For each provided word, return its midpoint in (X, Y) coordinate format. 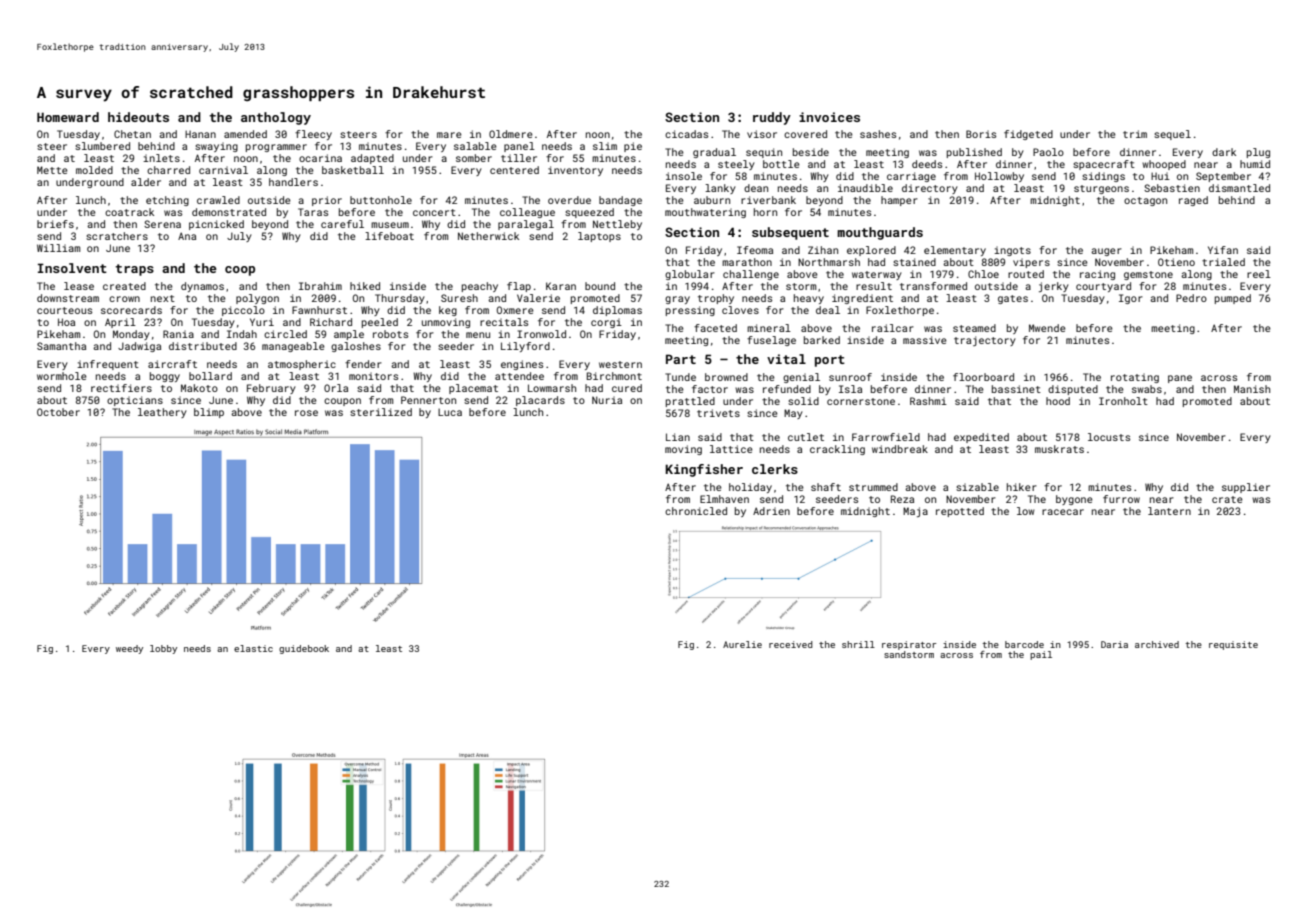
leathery (162, 413)
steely (736, 165)
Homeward (68, 117)
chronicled (696, 511)
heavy (809, 299)
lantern (1169, 511)
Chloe (983, 274)
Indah (242, 334)
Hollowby (999, 177)
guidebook (304, 649)
